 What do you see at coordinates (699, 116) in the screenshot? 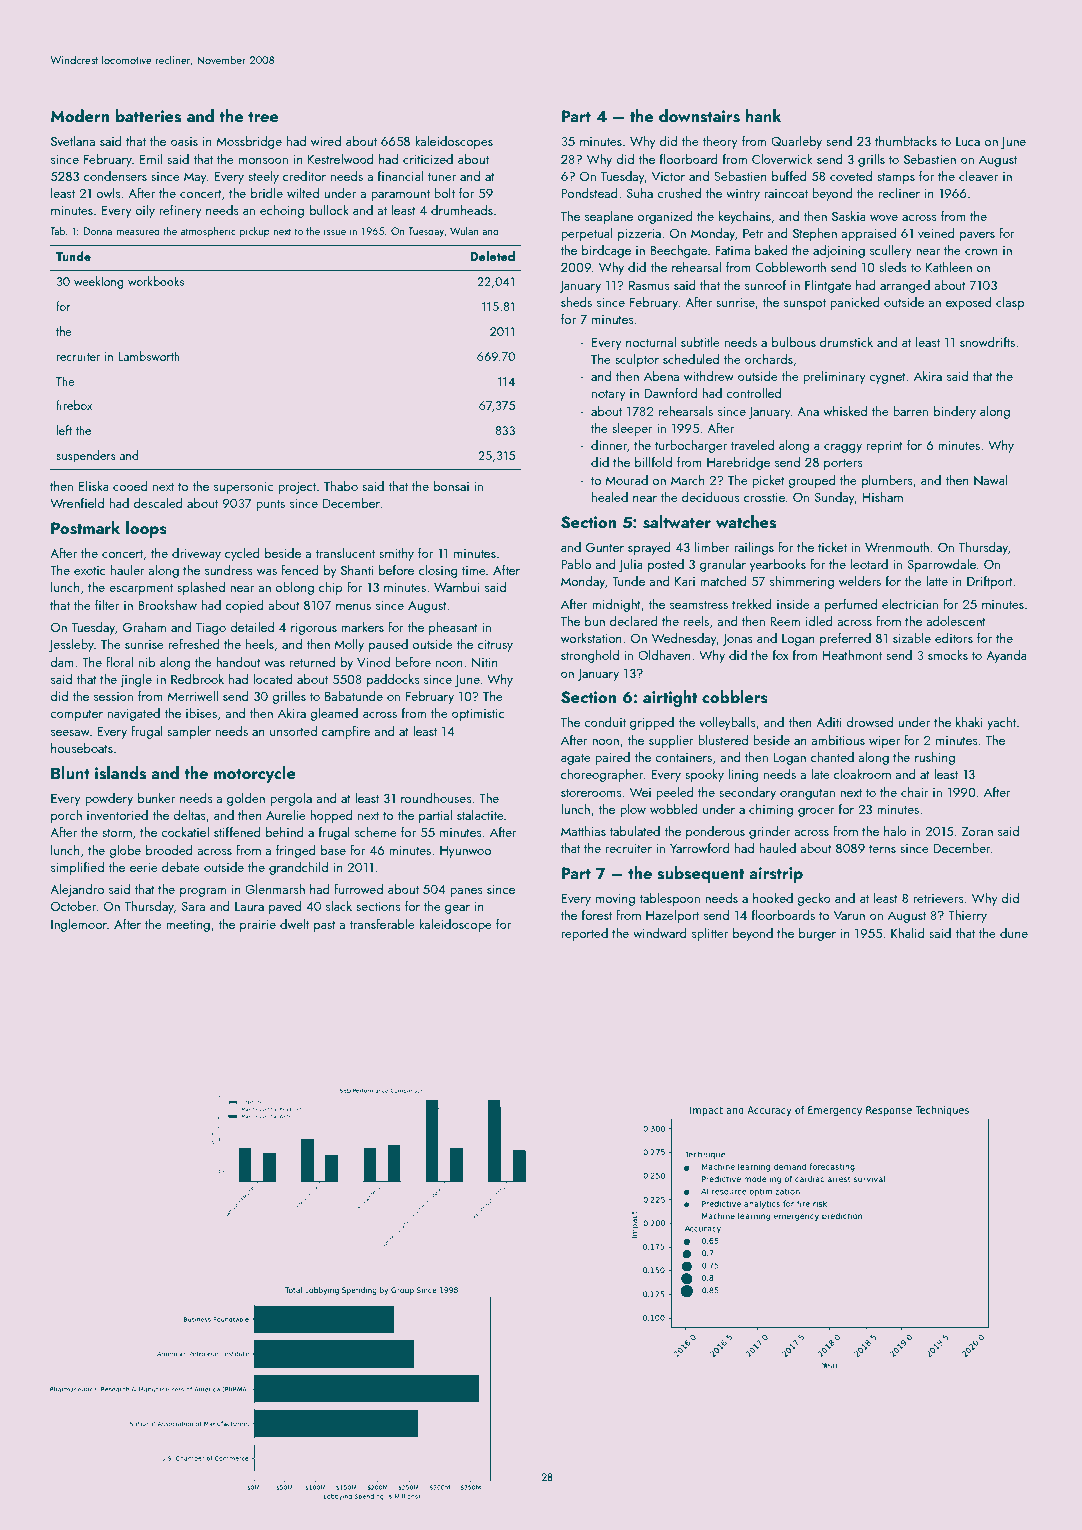
I see `downstairs` at bounding box center [699, 116].
